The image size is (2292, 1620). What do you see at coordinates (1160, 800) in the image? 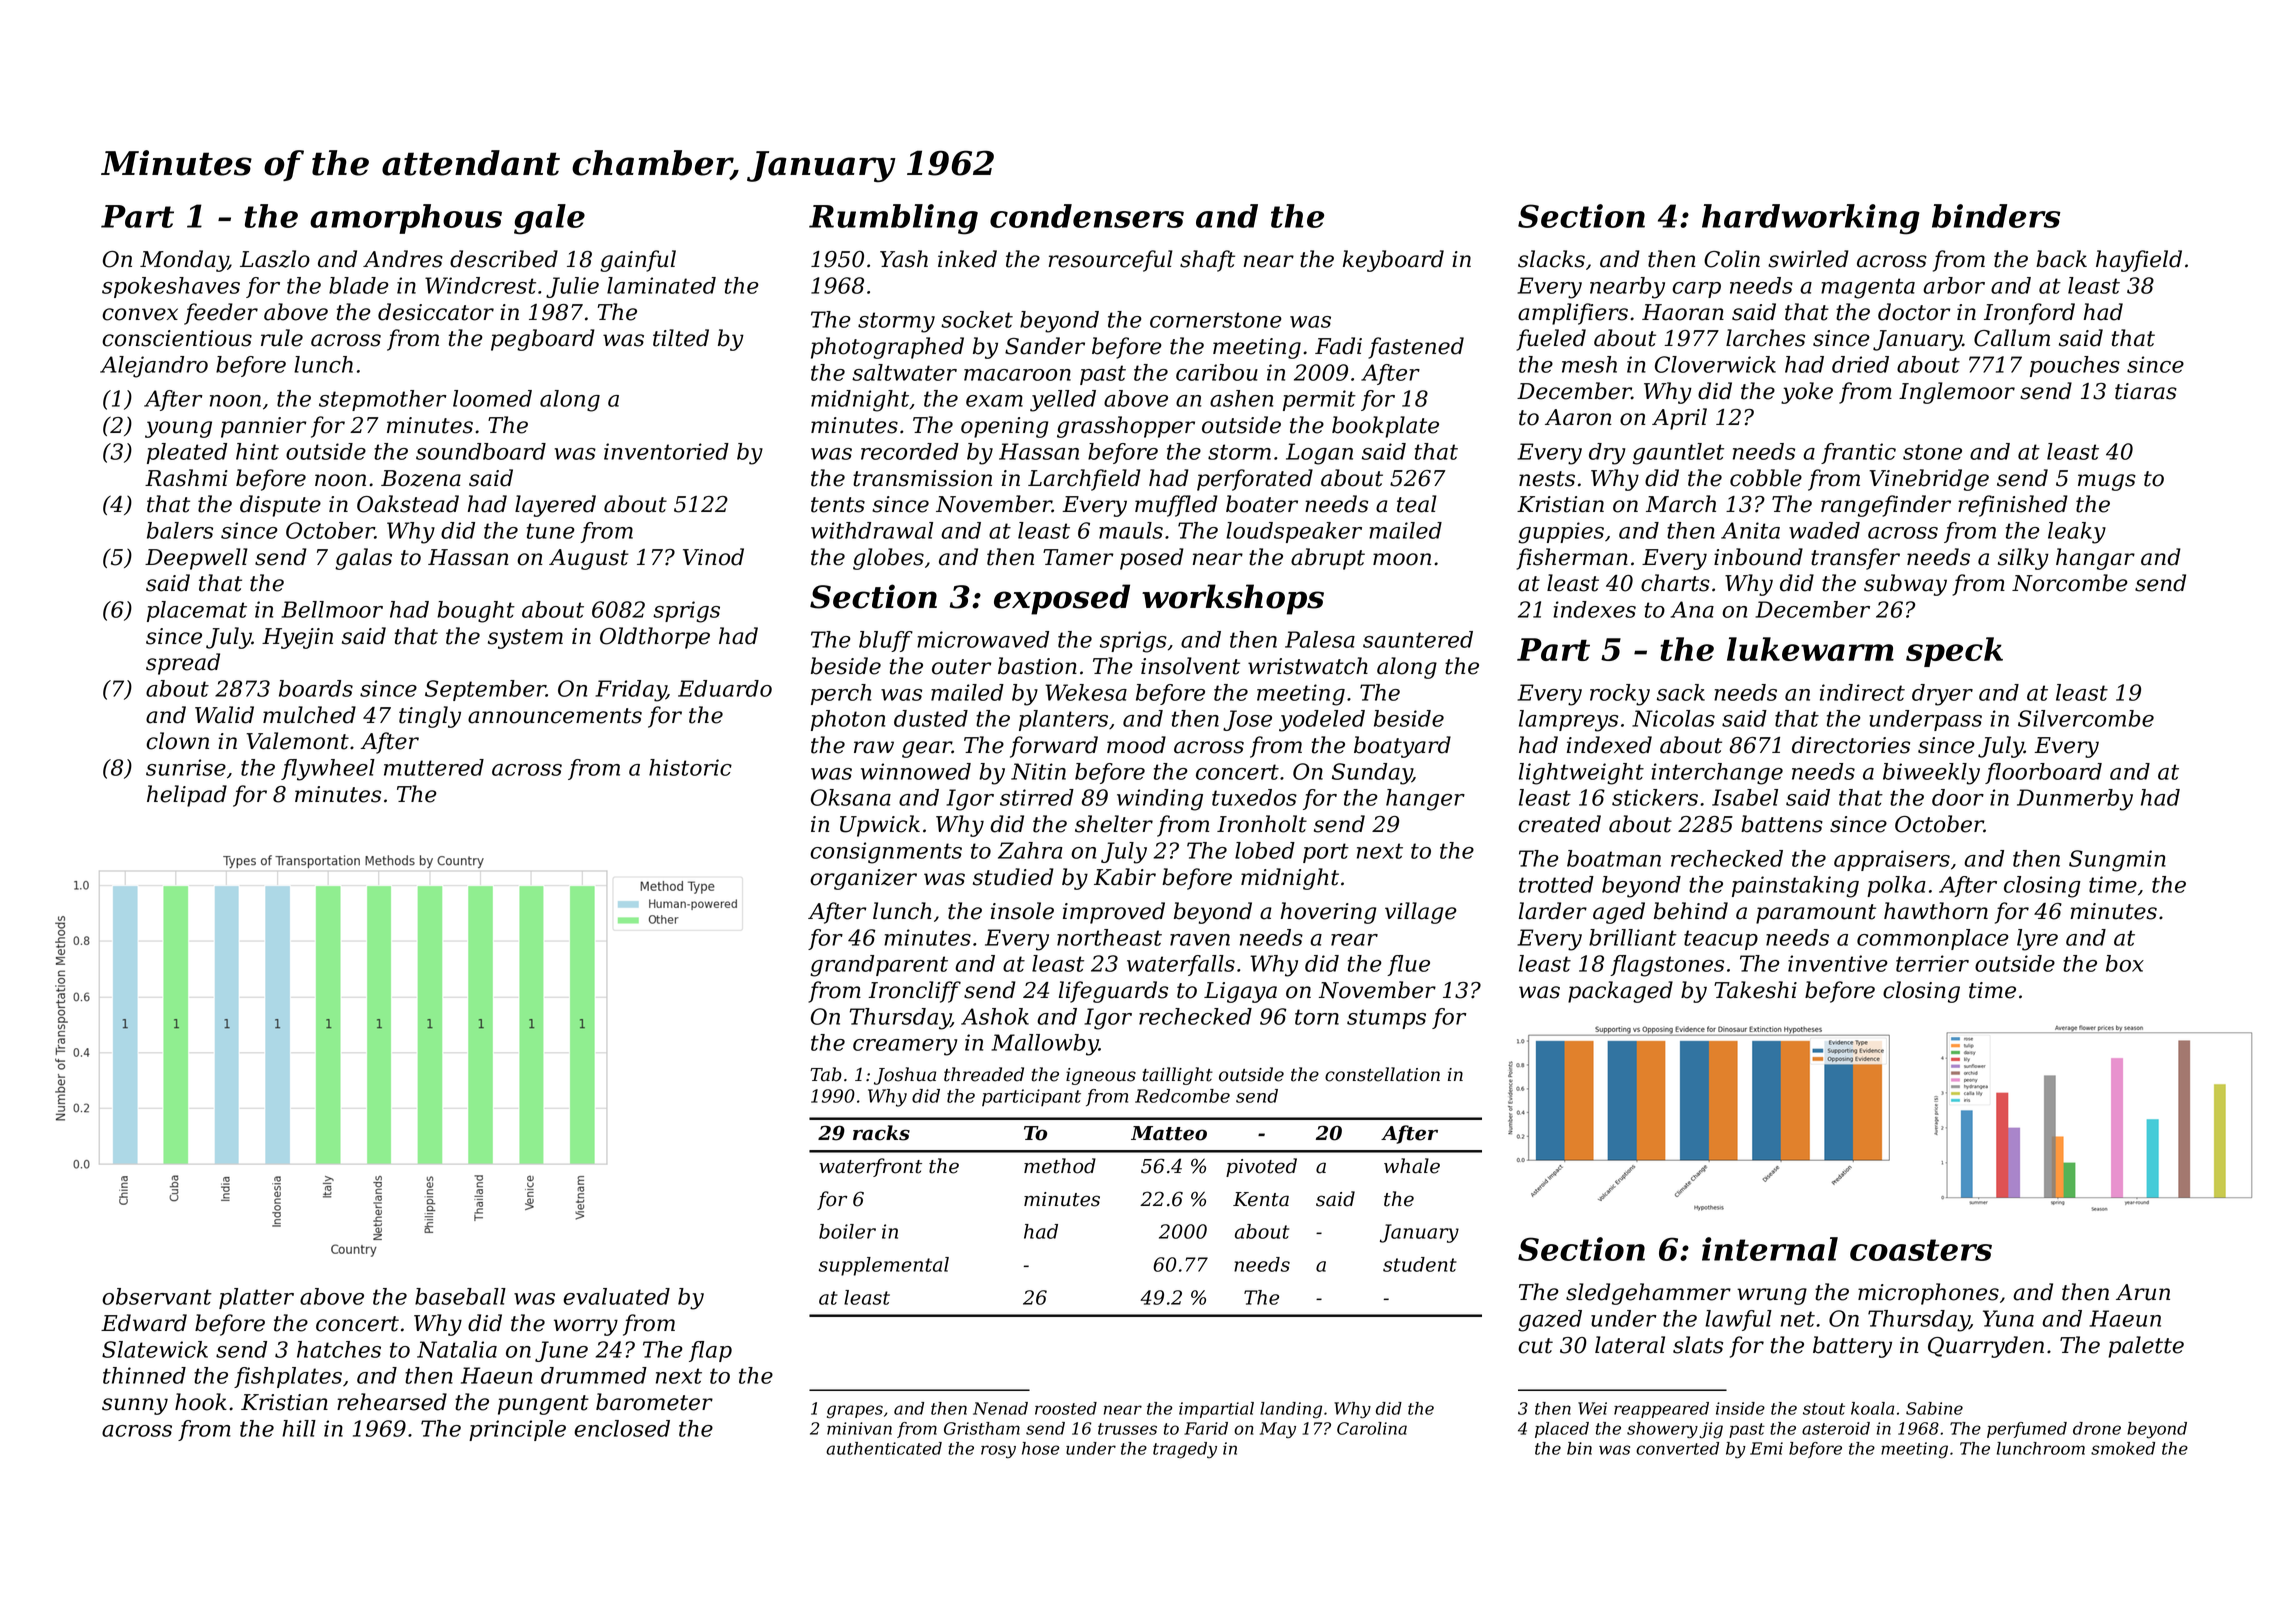
I see `winding` at bounding box center [1160, 800].
